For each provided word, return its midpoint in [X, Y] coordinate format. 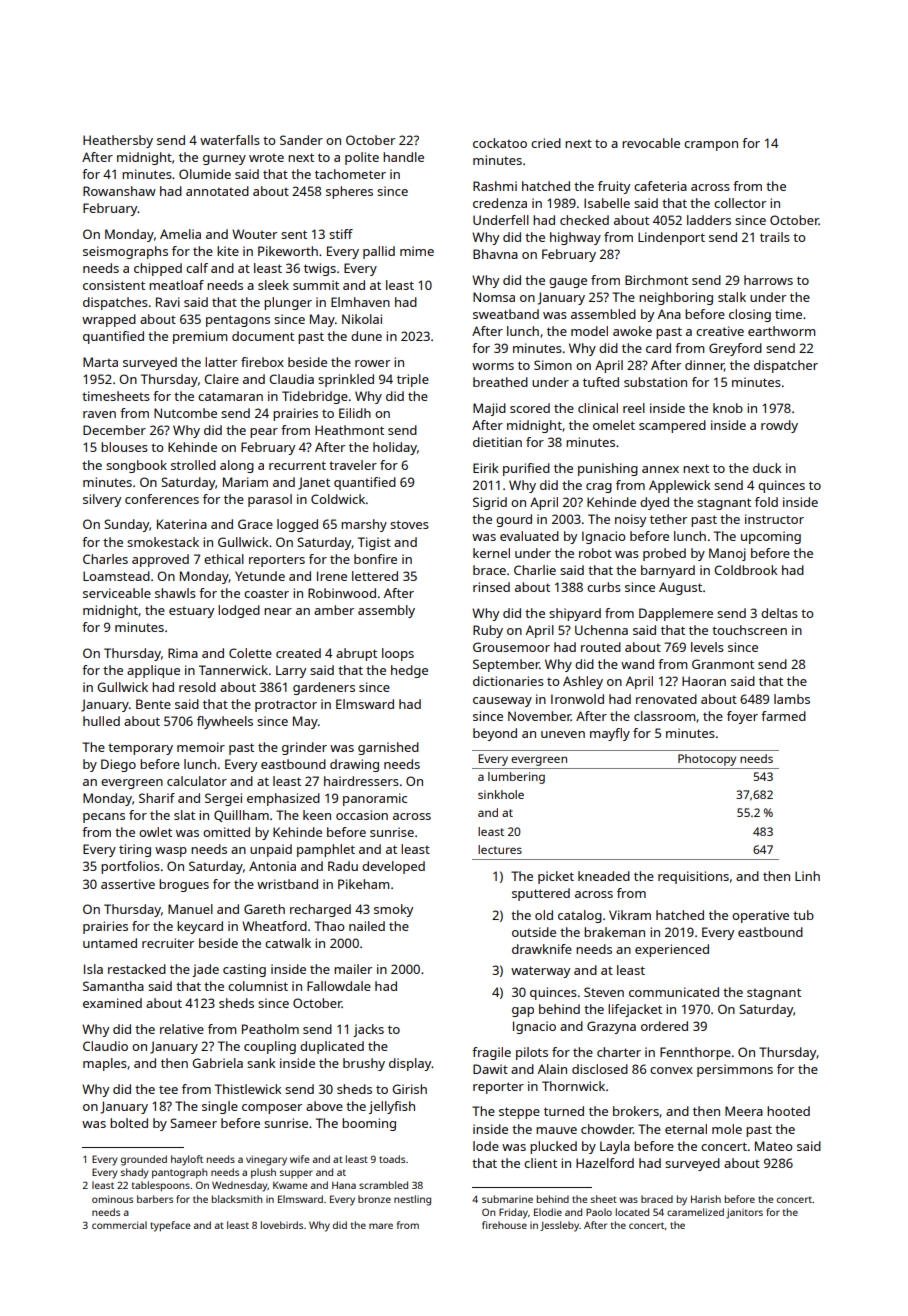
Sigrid [490, 503]
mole [727, 1129]
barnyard [668, 571]
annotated [217, 191]
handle [403, 157]
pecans [104, 818]
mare [381, 1226]
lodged [239, 611]
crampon [711, 146]
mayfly [610, 734]
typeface [170, 1226]
